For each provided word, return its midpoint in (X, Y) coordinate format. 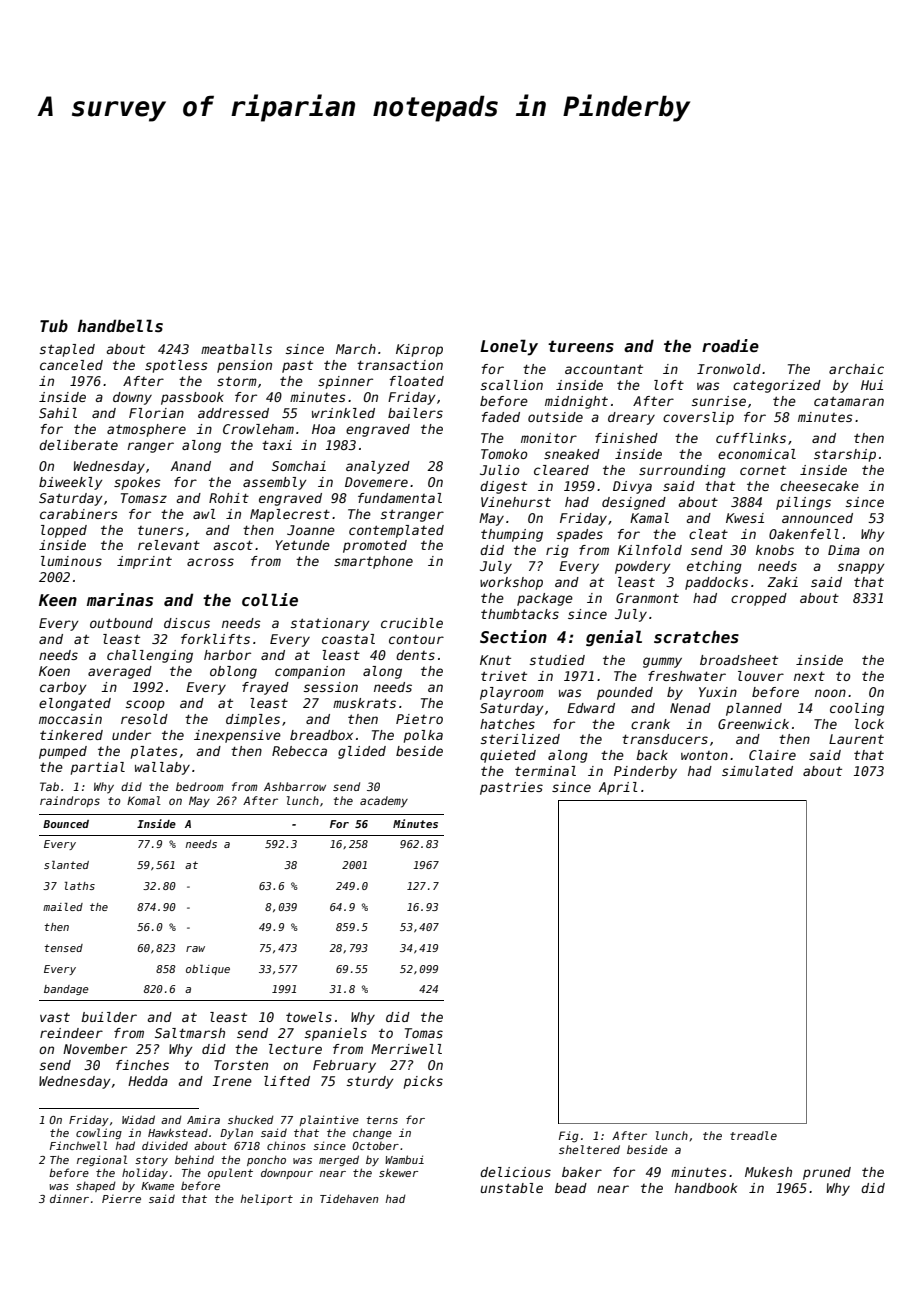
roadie (730, 345)
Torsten (241, 1065)
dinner (69, 1198)
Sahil (58, 413)
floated (417, 381)
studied (557, 660)
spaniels (336, 1034)
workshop (511, 583)
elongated (75, 704)
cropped (759, 599)
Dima (844, 550)
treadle (753, 1135)
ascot (233, 545)
